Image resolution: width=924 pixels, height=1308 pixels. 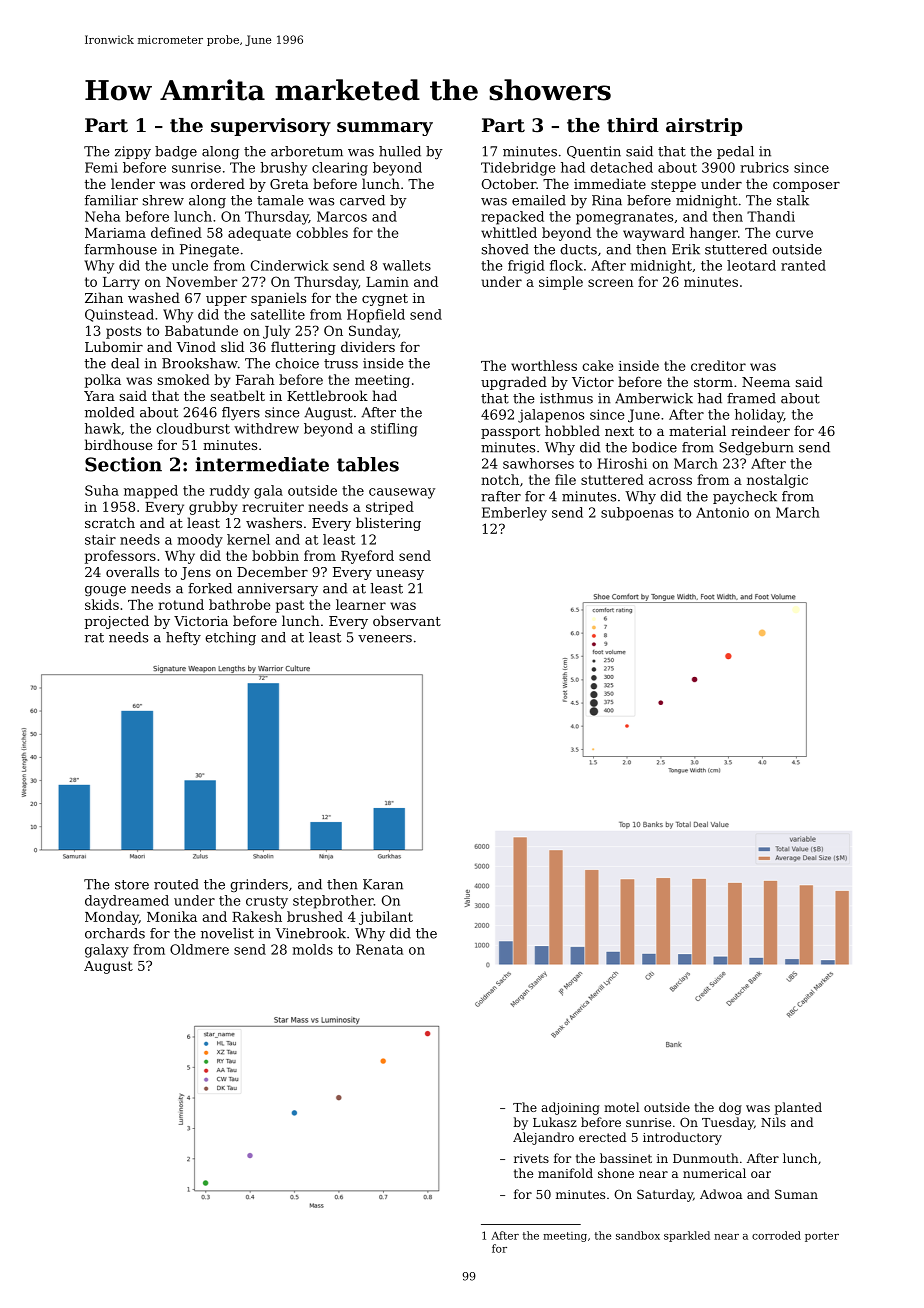 I want to click on jubilant, so click(x=386, y=918).
